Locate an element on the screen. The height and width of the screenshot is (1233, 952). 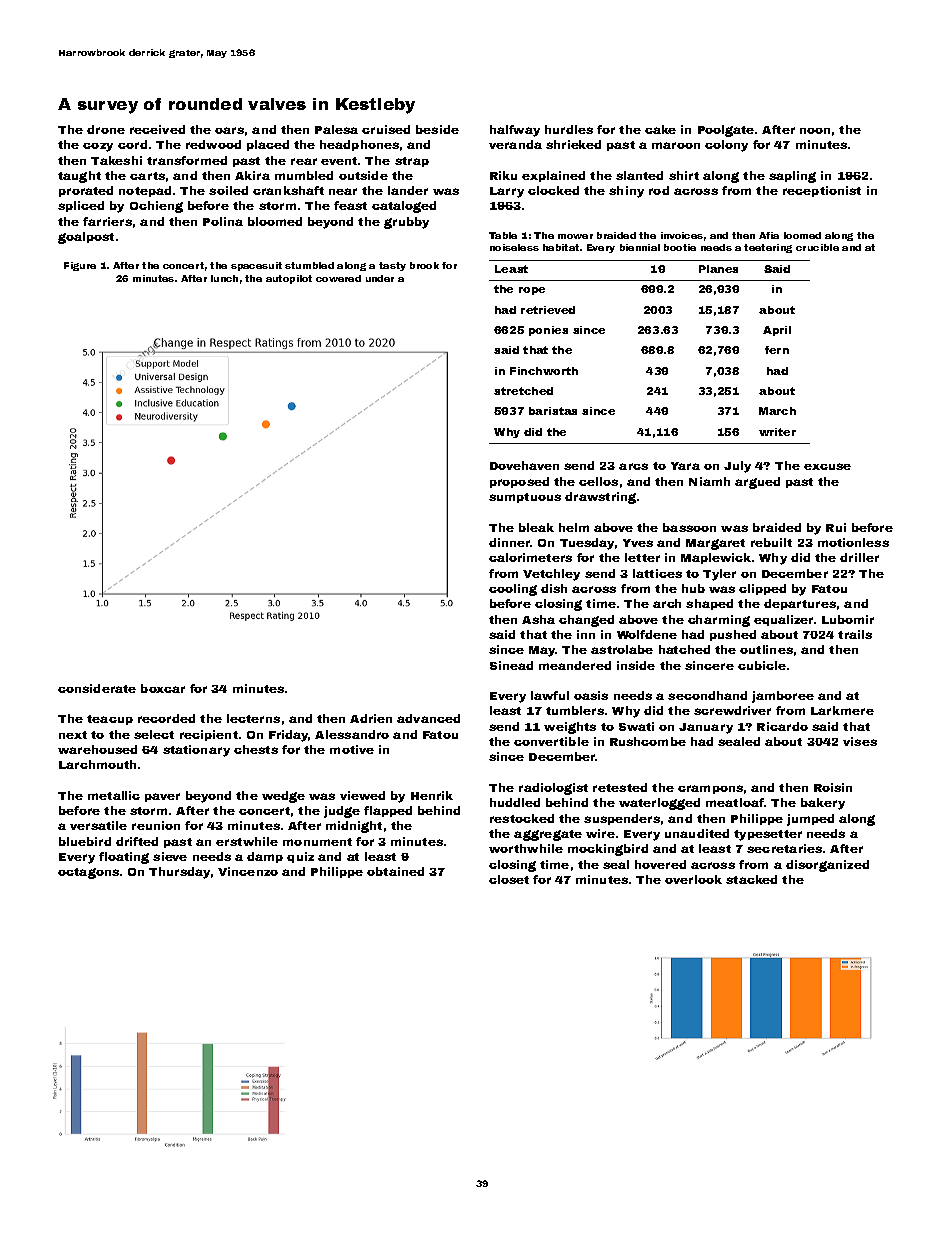
explained is located at coordinates (553, 176).
